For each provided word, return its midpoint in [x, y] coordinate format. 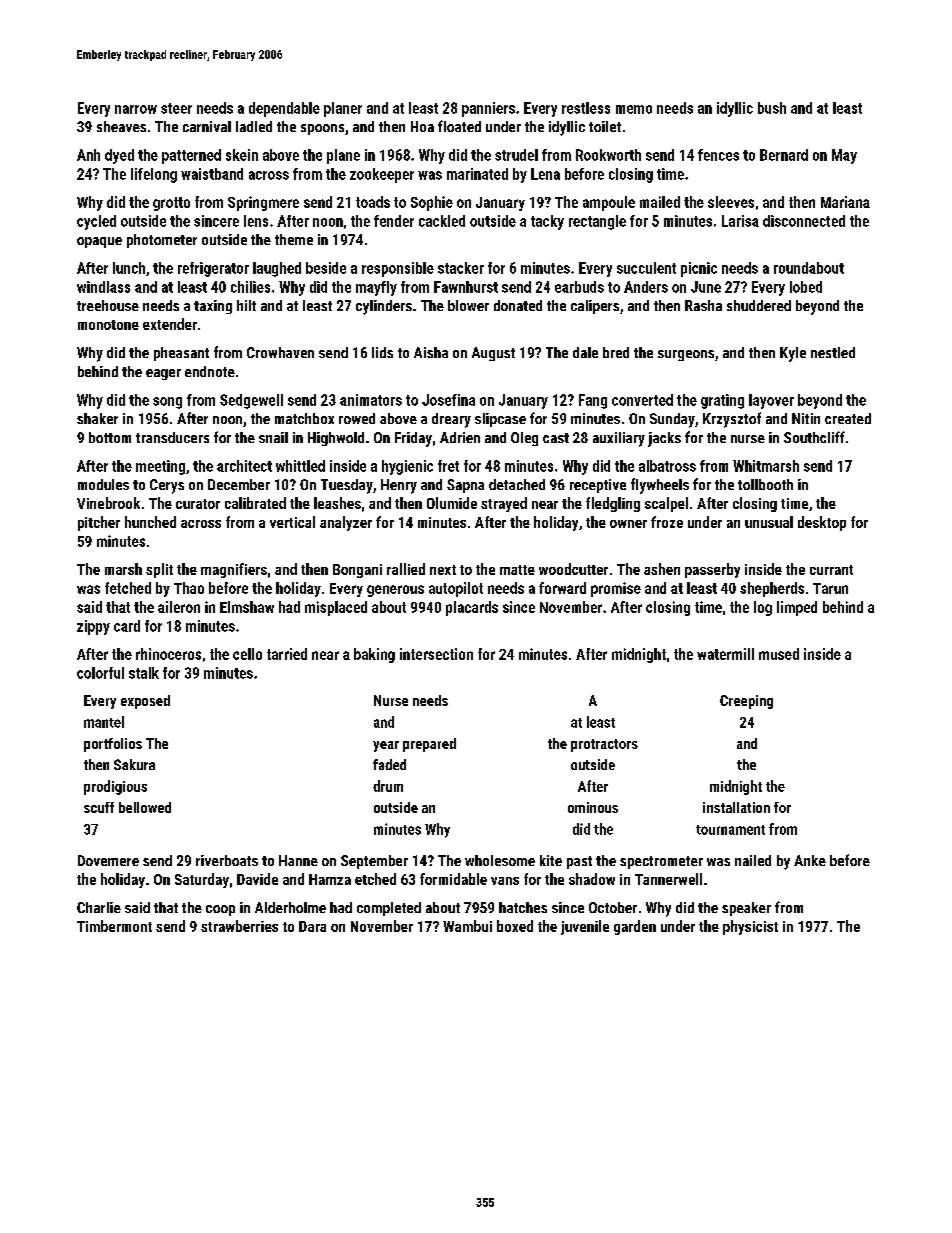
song [167, 403]
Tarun [830, 588]
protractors [604, 745]
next [443, 570]
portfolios [113, 745]
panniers [488, 109]
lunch [129, 268]
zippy [93, 627]
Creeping [746, 702]
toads [373, 202]
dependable [284, 109]
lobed [806, 287]
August [493, 354]
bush [772, 108]
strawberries [239, 926]
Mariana [845, 202]
